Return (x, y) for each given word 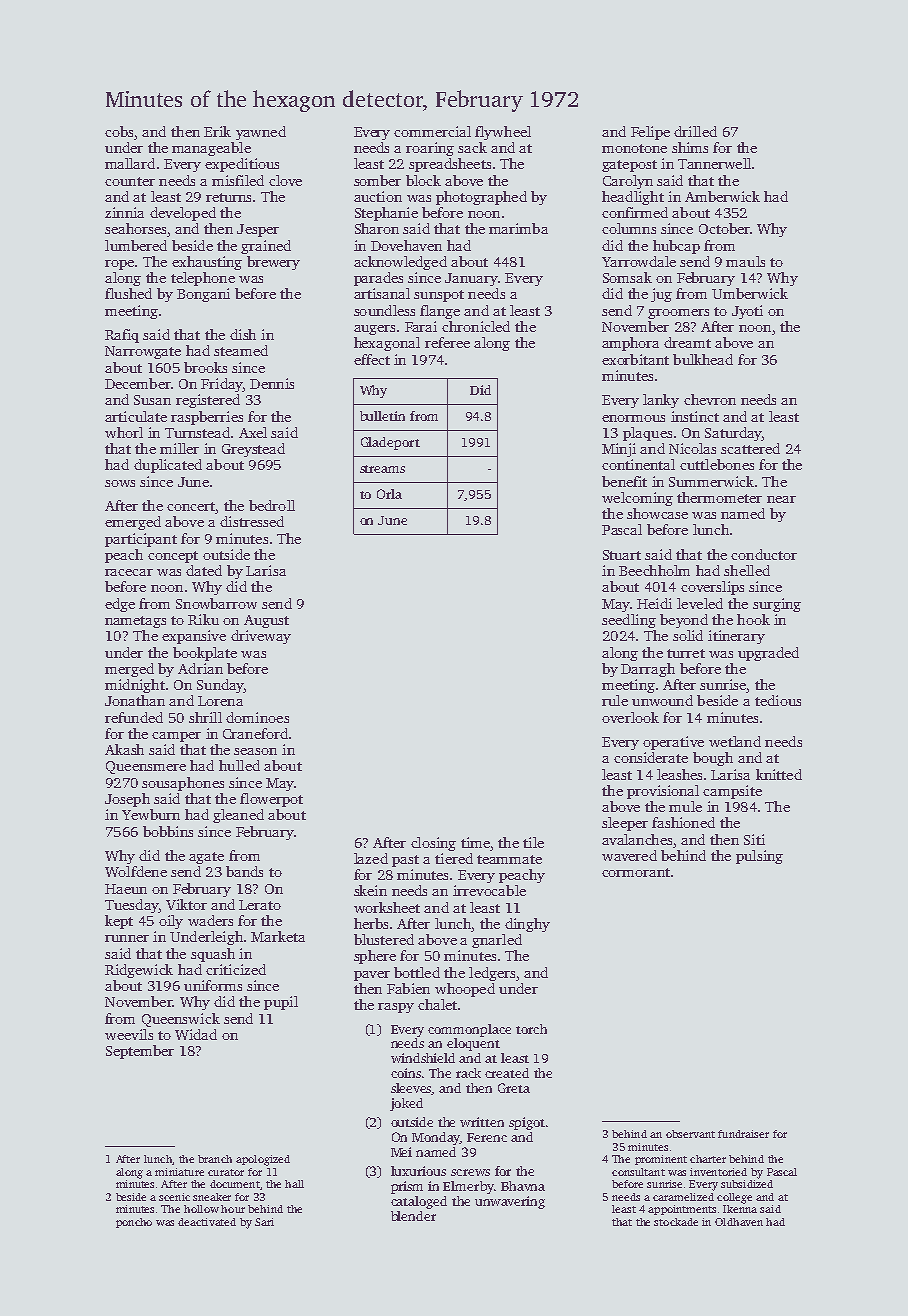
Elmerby (468, 1187)
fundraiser (743, 1134)
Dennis (272, 383)
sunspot (439, 296)
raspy (396, 1008)
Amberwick (722, 196)
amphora (630, 344)
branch (215, 1159)
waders (210, 920)
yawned (261, 133)
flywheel (503, 133)
